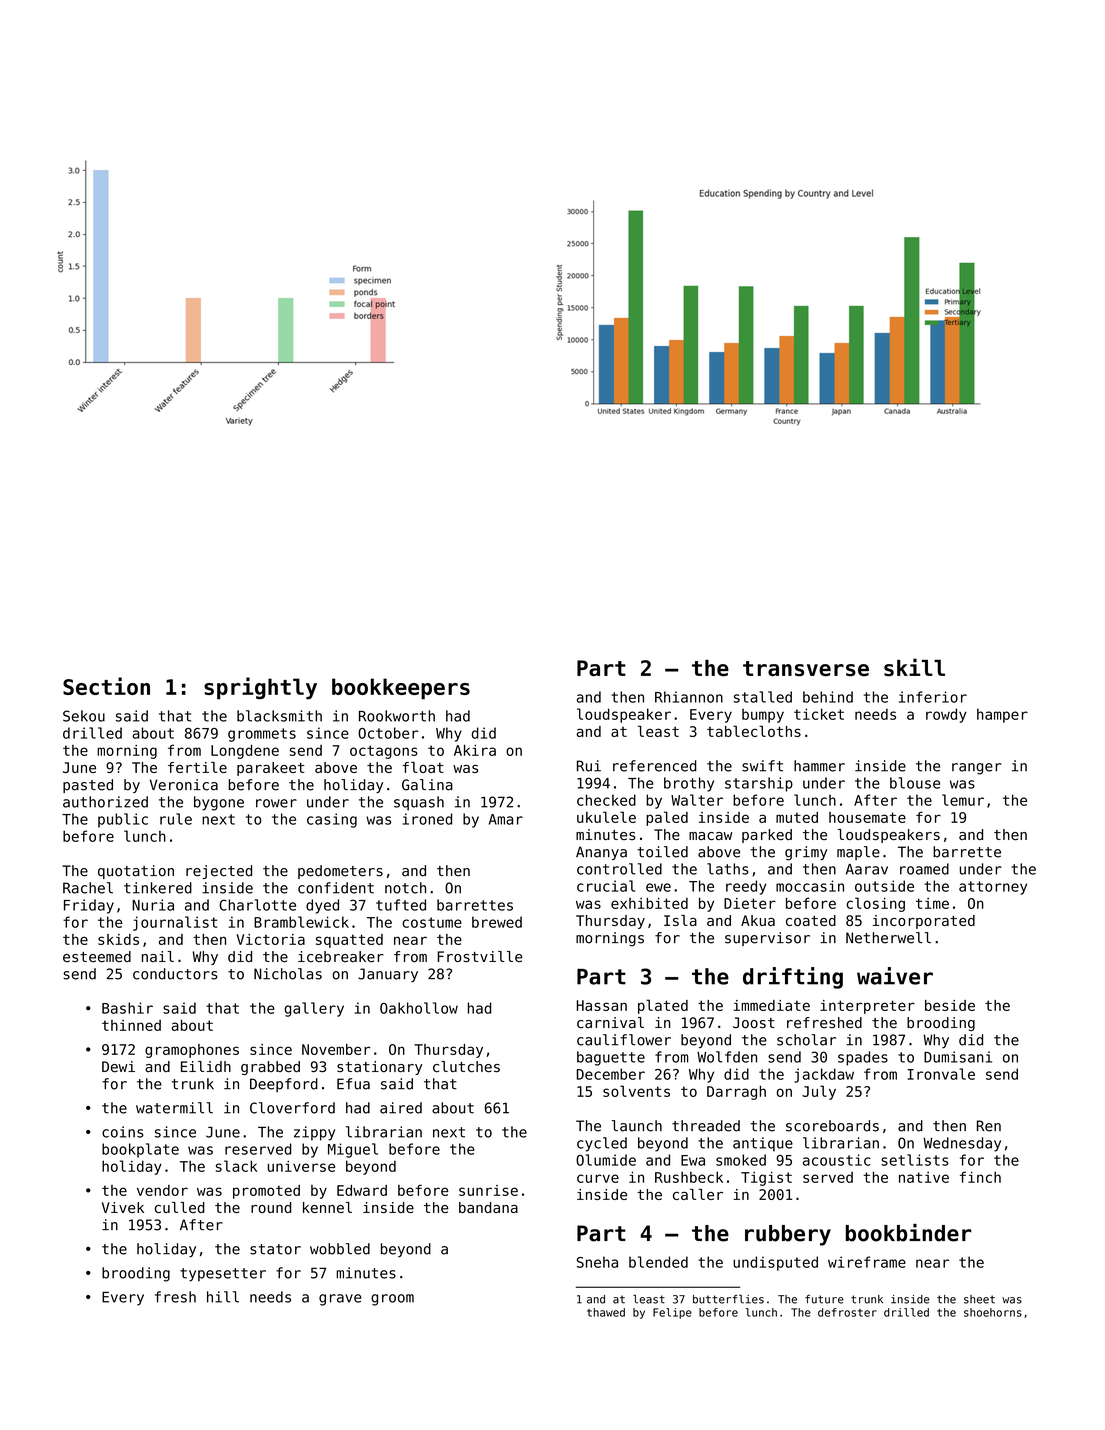 Image resolution: width=1105 pixels, height=1430 pixels. I want to click on typesetter, so click(223, 1275).
